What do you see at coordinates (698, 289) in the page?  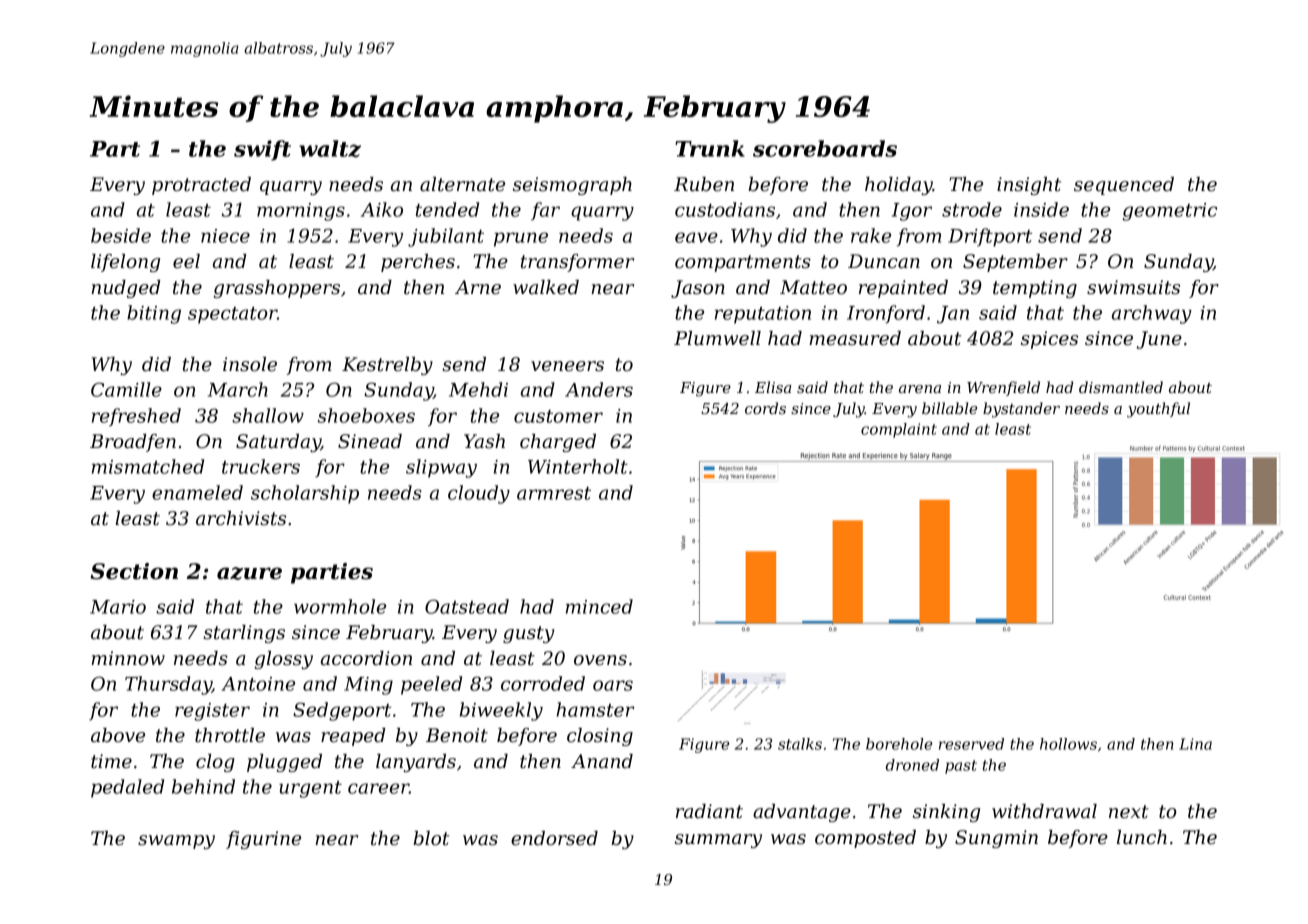 I see `Jason` at bounding box center [698, 289].
